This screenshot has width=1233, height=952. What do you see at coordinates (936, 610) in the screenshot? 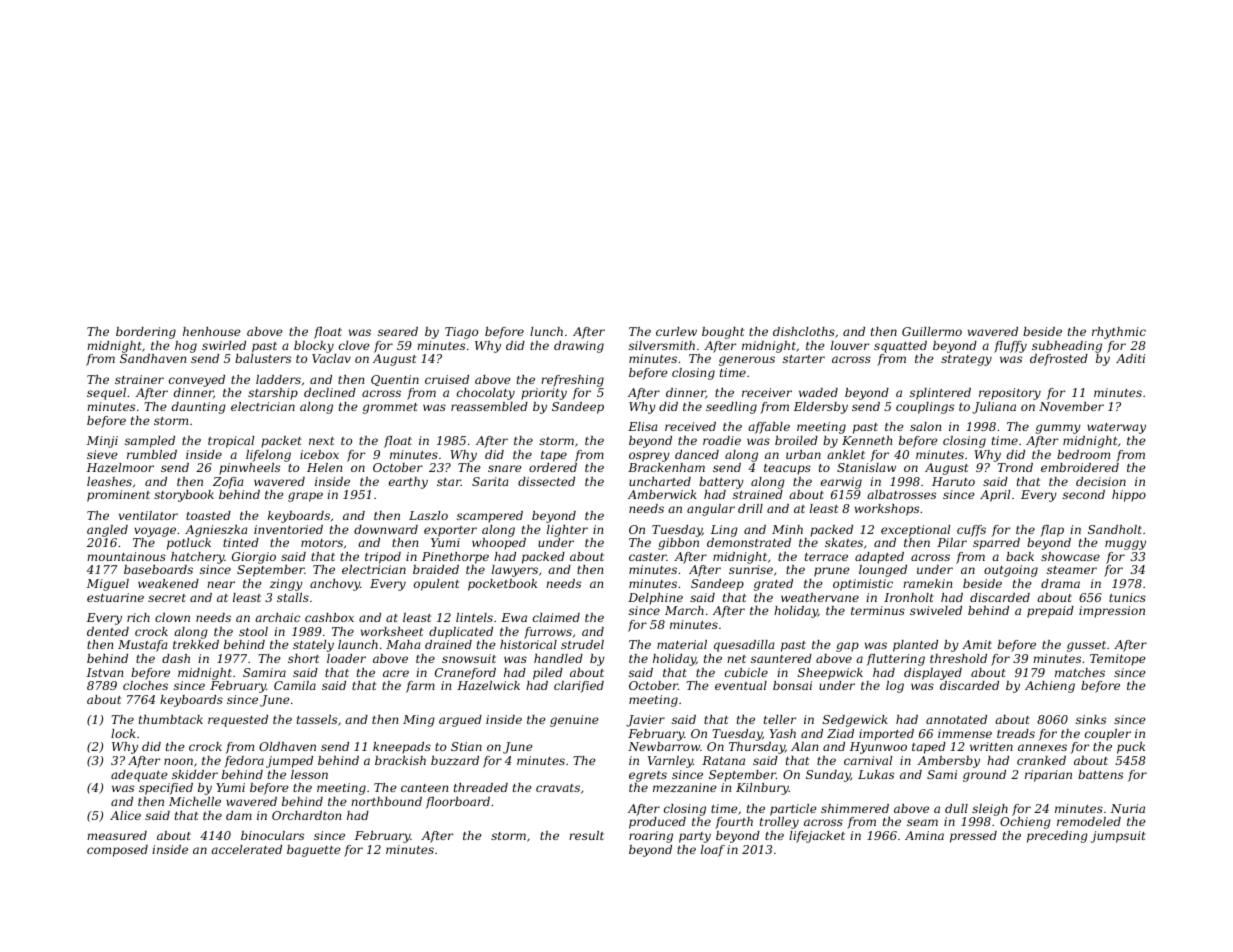
I see `swiveled` at bounding box center [936, 610].
